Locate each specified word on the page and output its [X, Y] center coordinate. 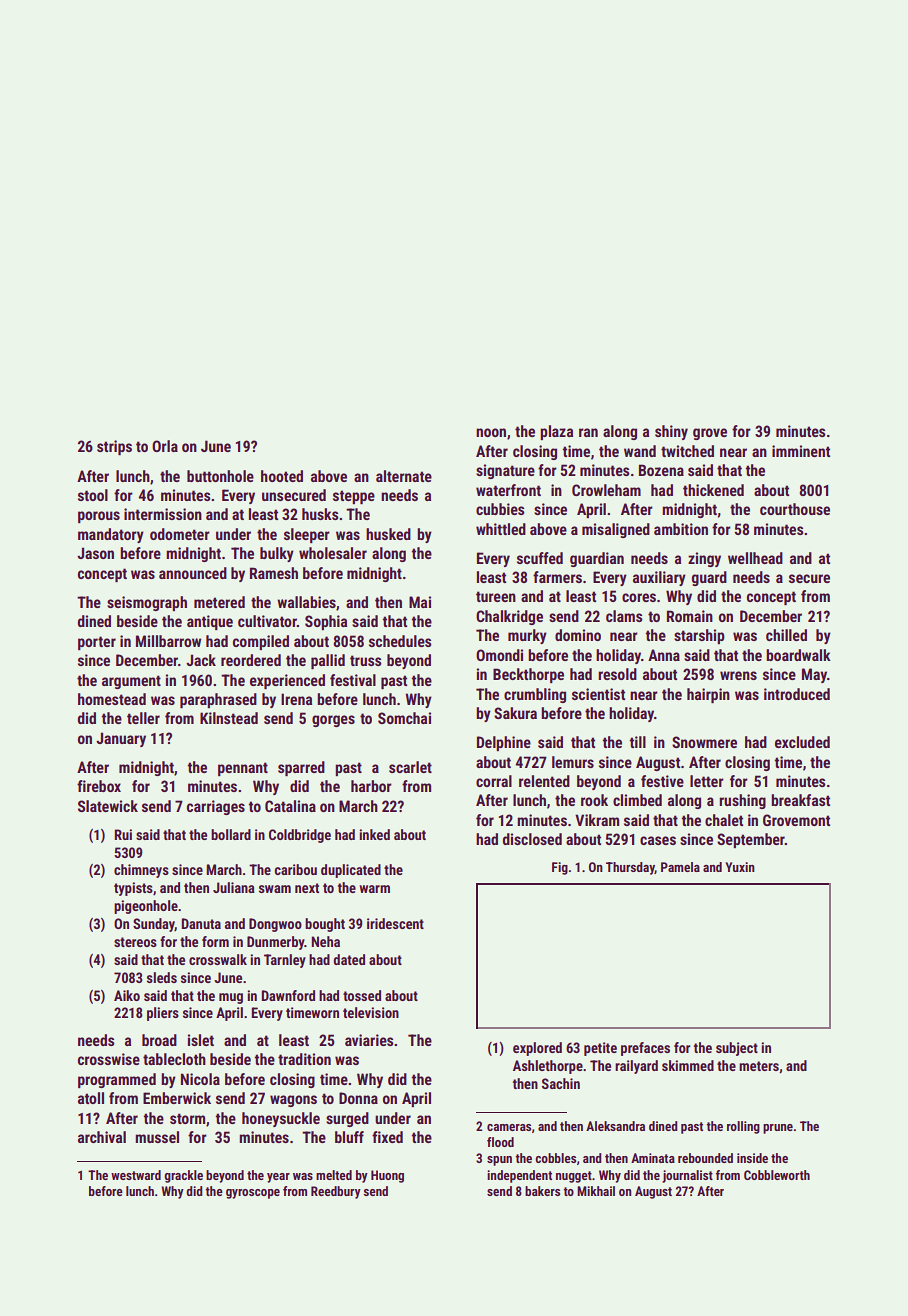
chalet [724, 820]
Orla [165, 446]
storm [187, 1118]
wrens [738, 675]
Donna [358, 1098]
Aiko [127, 995]
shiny [671, 432]
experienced [287, 681]
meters [759, 1066]
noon [491, 432]
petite [600, 1049]
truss [366, 660]
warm [374, 889]
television [371, 1012]
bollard [231, 834]
